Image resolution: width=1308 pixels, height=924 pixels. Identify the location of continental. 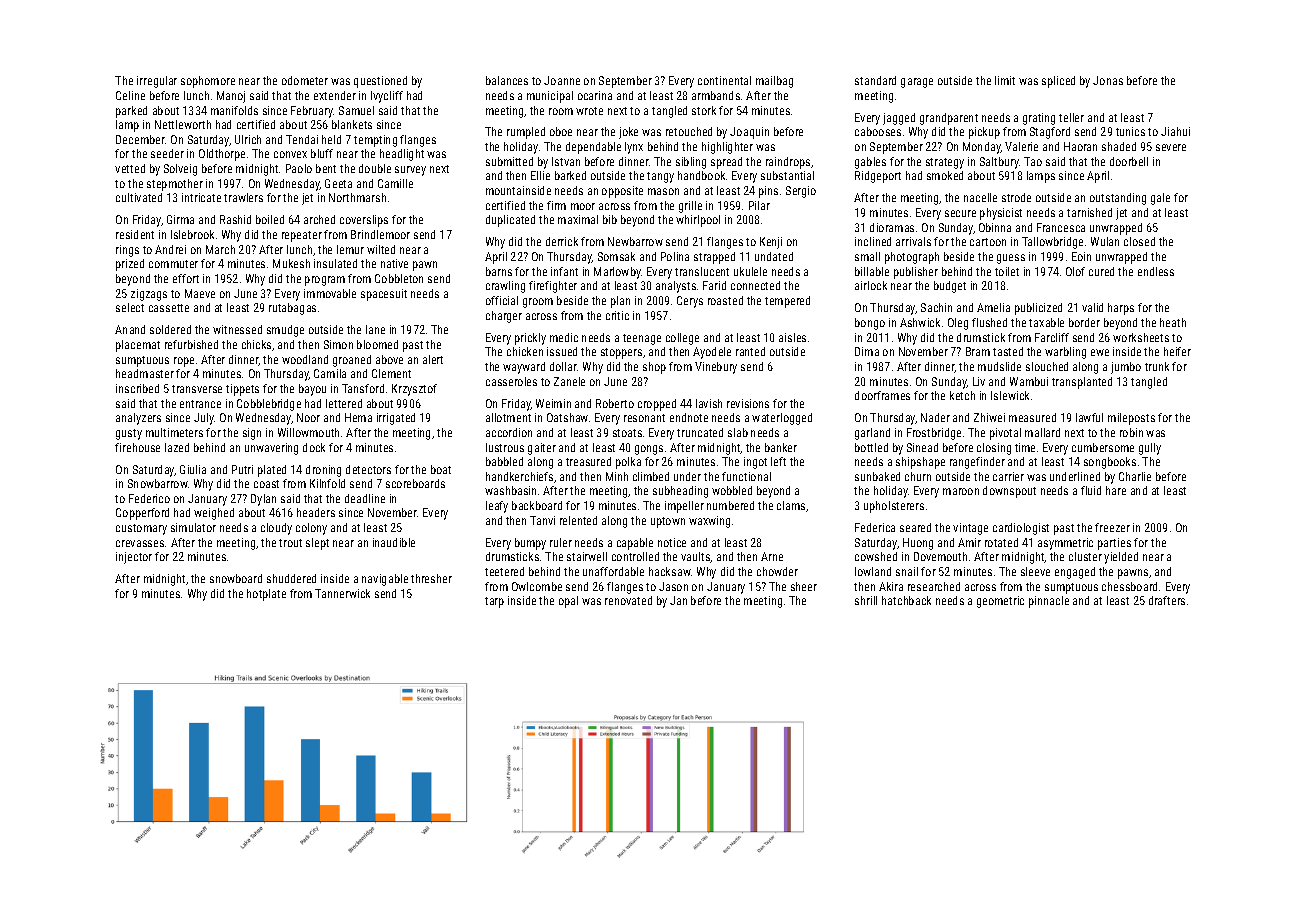
(724, 80).
